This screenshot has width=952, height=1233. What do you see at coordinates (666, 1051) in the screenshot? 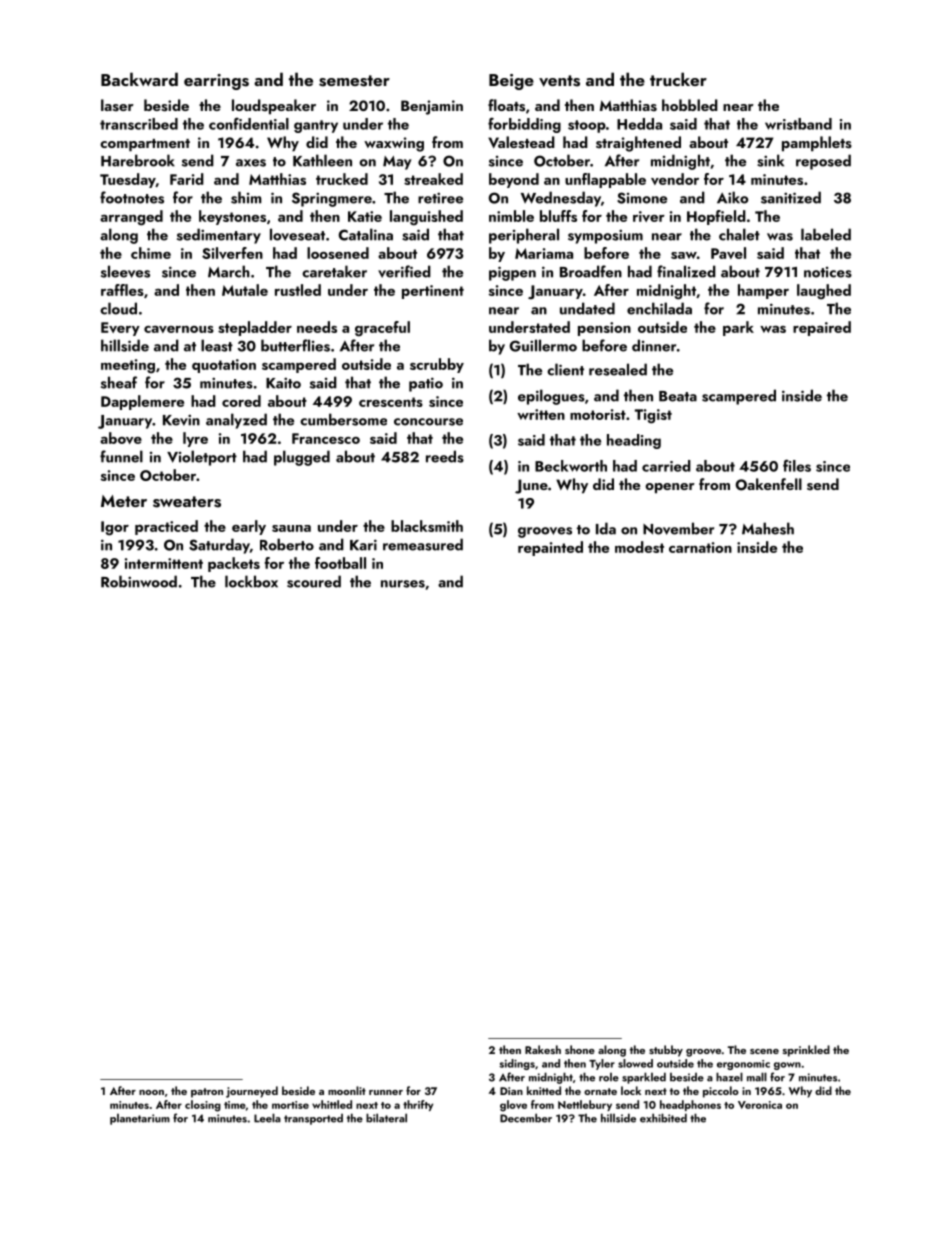
I see `stubby` at bounding box center [666, 1051].
